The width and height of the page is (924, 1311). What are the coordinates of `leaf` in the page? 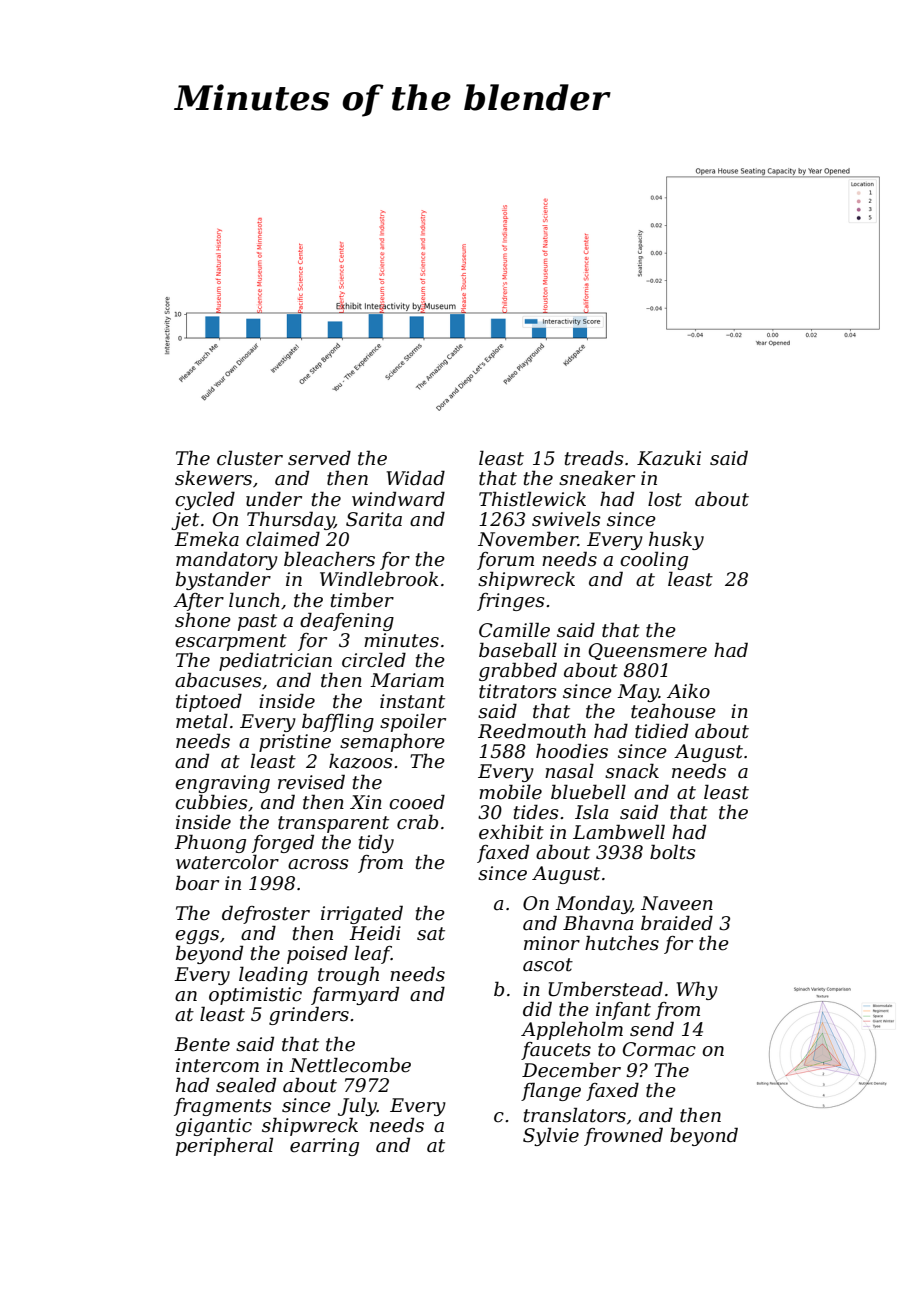 It's located at (373, 954).
